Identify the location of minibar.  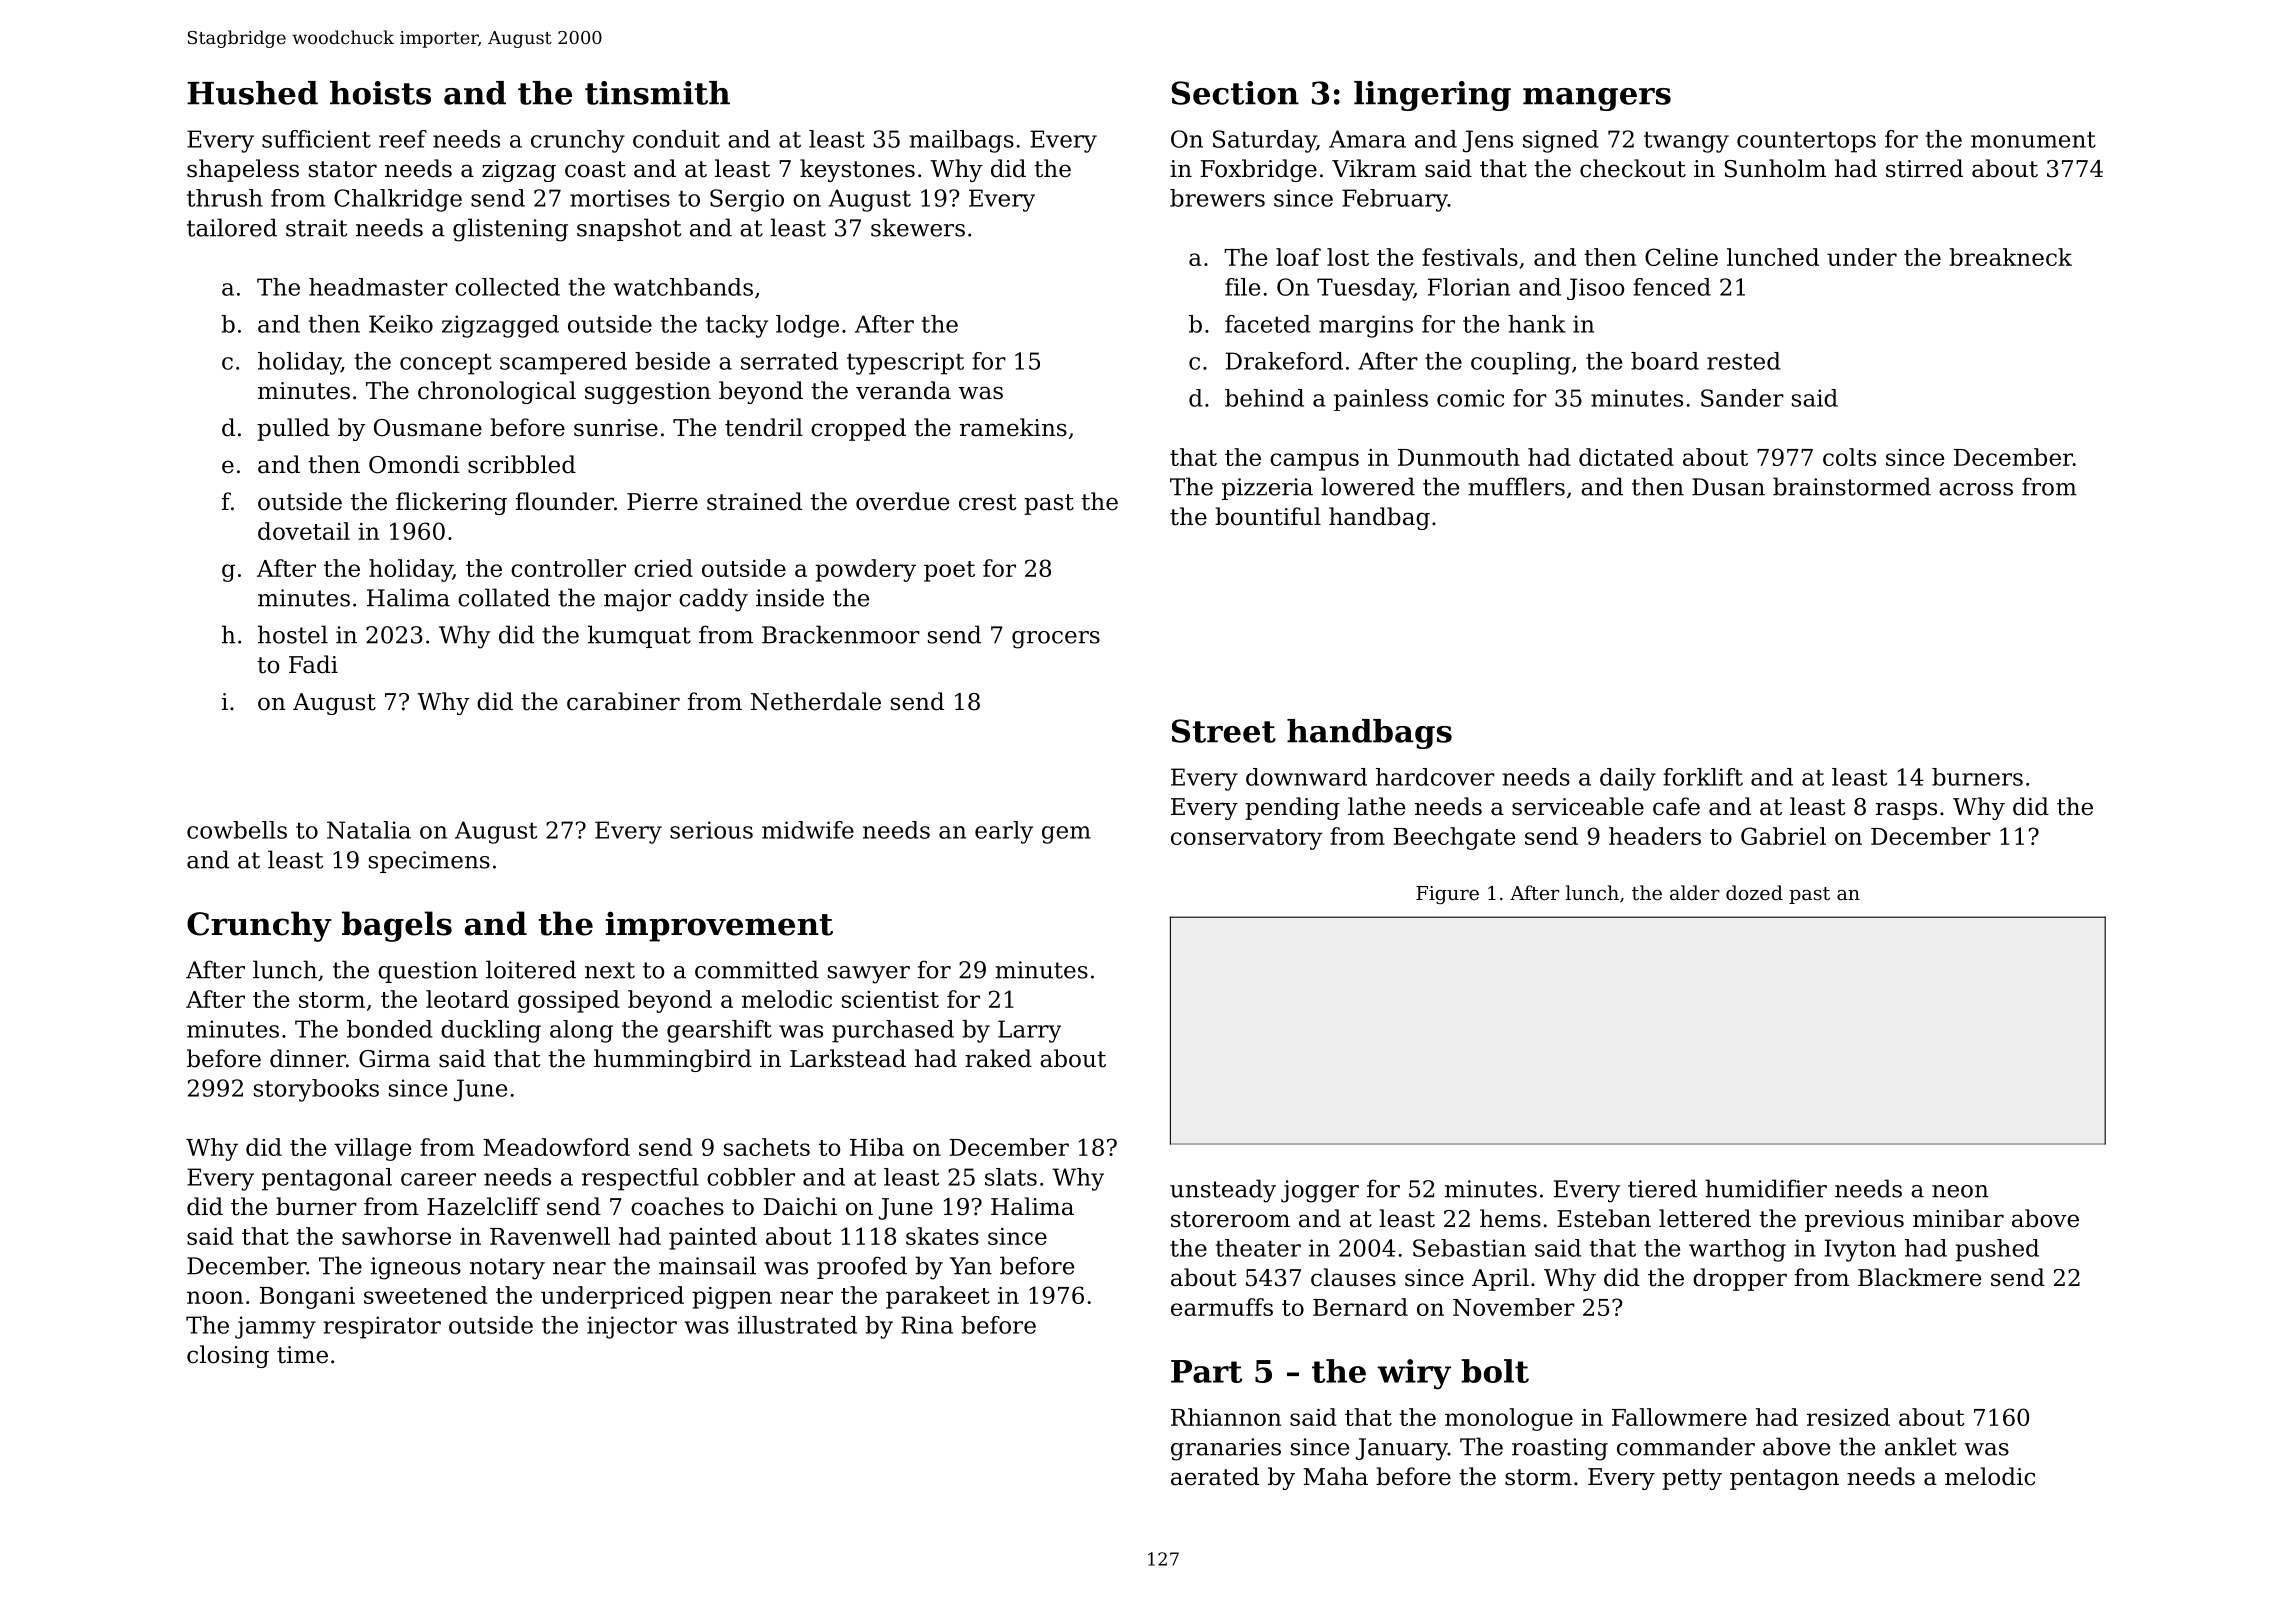
(1958, 1218).
